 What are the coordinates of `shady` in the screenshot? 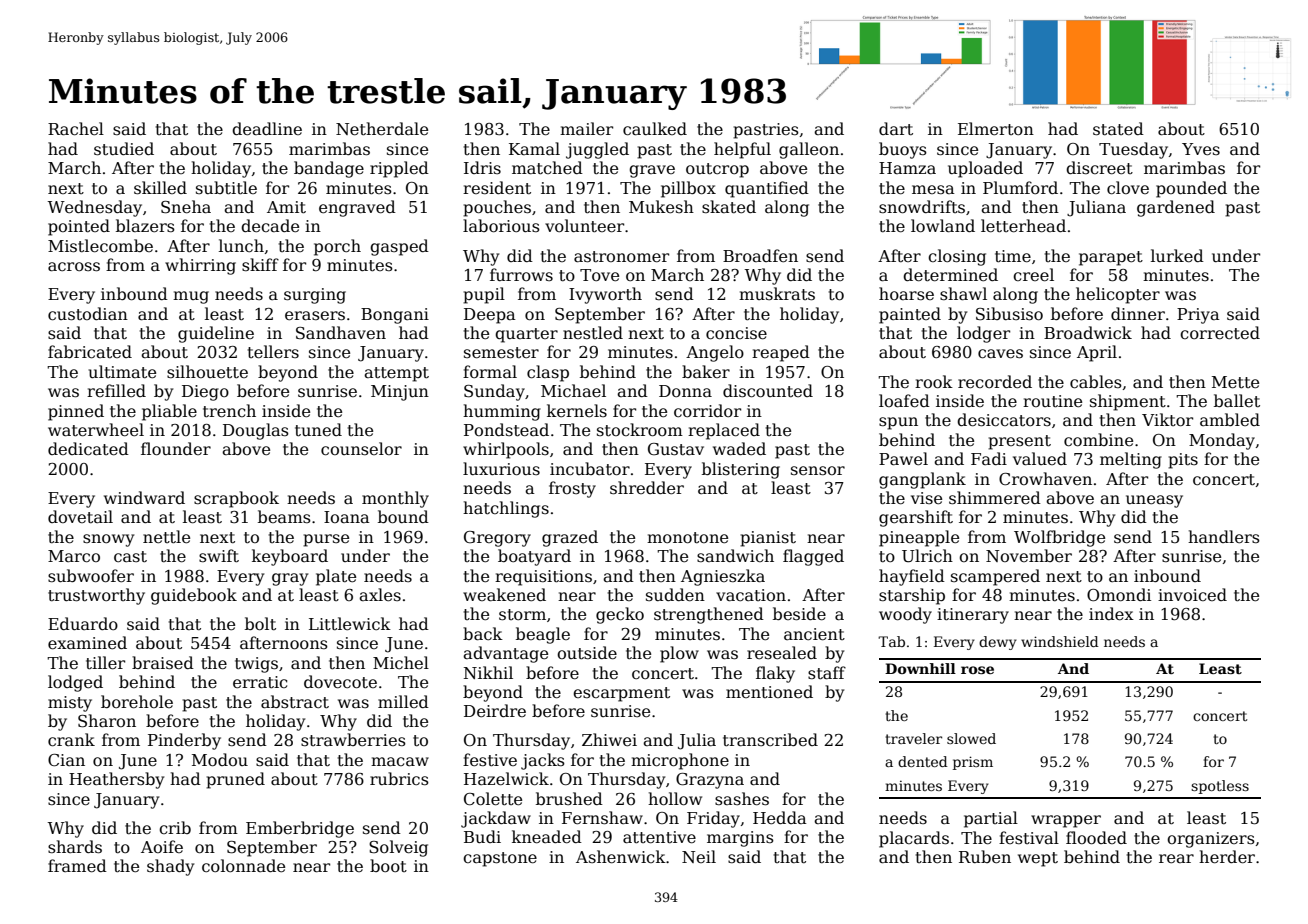 It's located at (170, 867).
